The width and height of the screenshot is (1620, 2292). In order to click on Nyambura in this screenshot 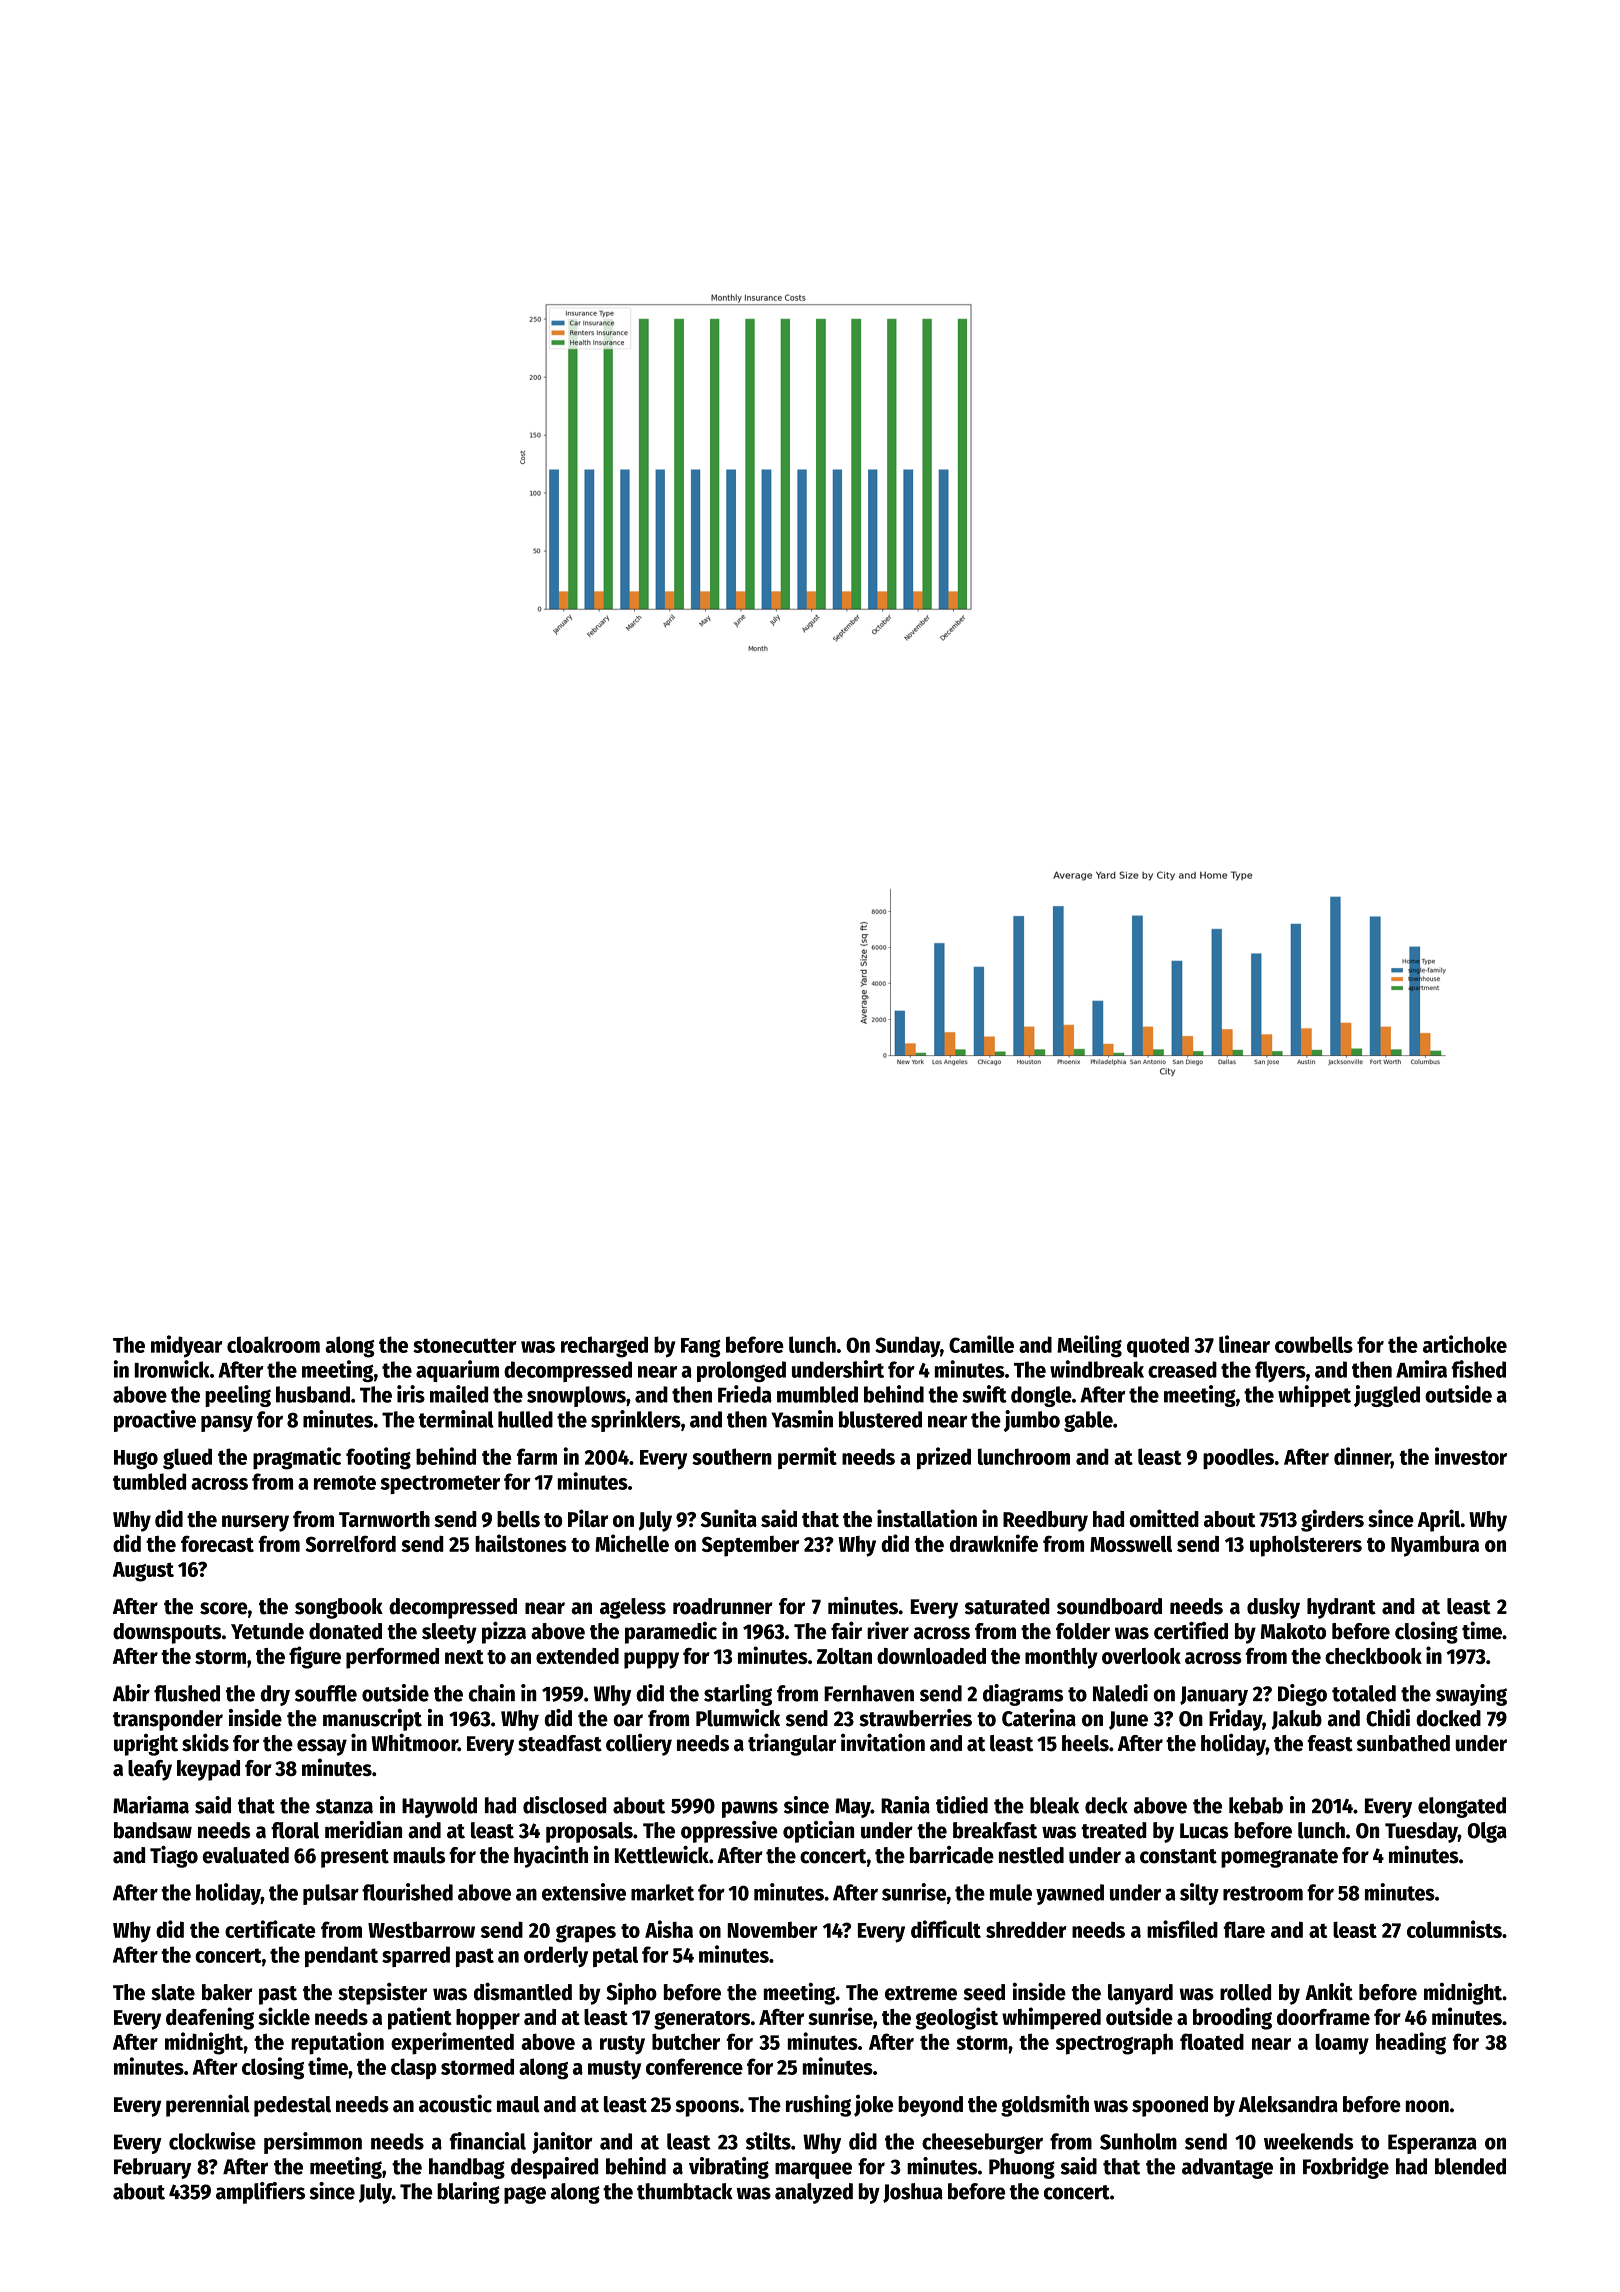, I will do `click(1435, 1546)`.
